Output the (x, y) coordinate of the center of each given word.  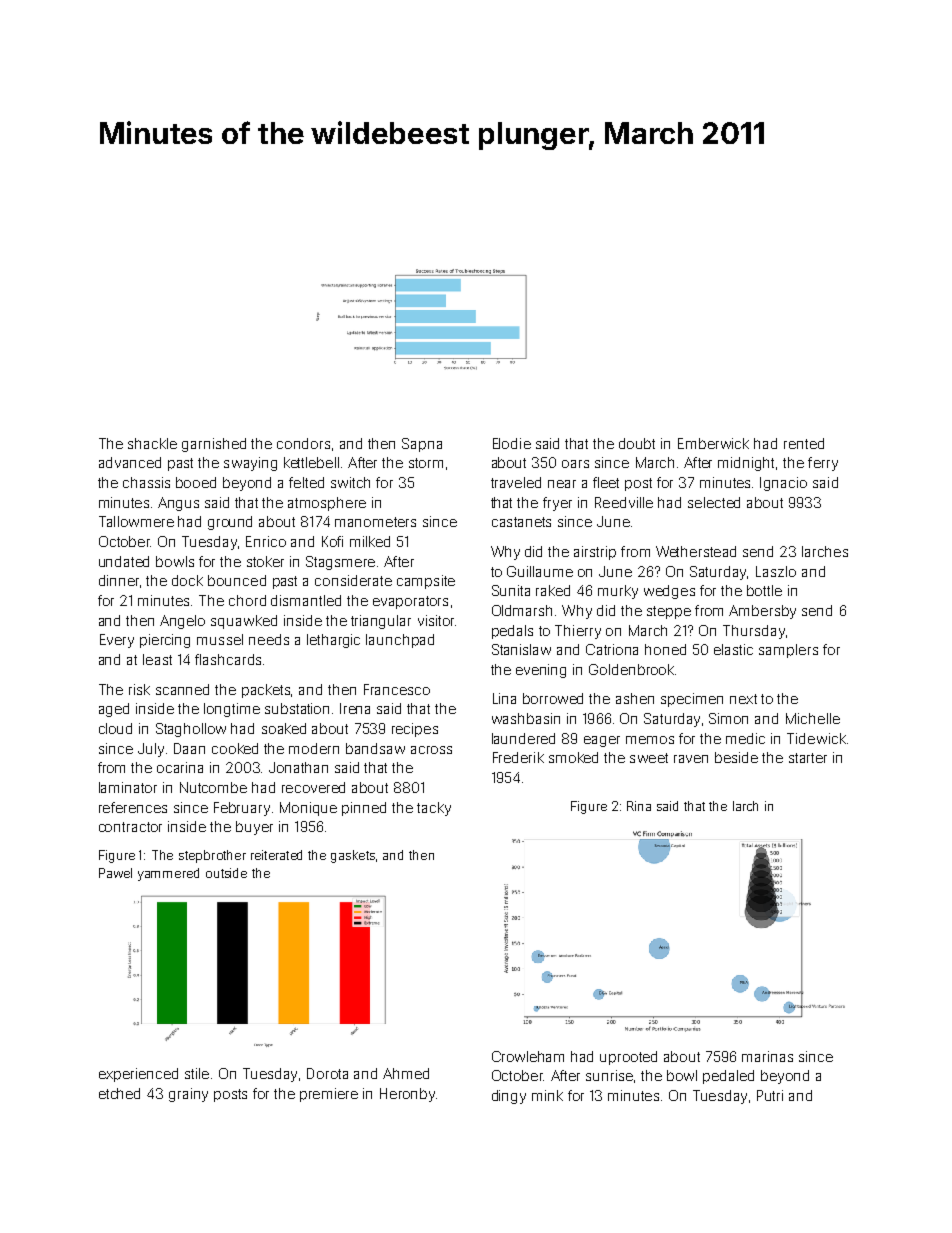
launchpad (400, 641)
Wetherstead (696, 551)
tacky (434, 809)
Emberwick (713, 443)
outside (226, 873)
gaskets (353, 856)
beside (736, 757)
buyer (254, 828)
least (157, 659)
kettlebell (311, 462)
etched (119, 1093)
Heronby (407, 1095)
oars (575, 464)
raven (691, 759)
